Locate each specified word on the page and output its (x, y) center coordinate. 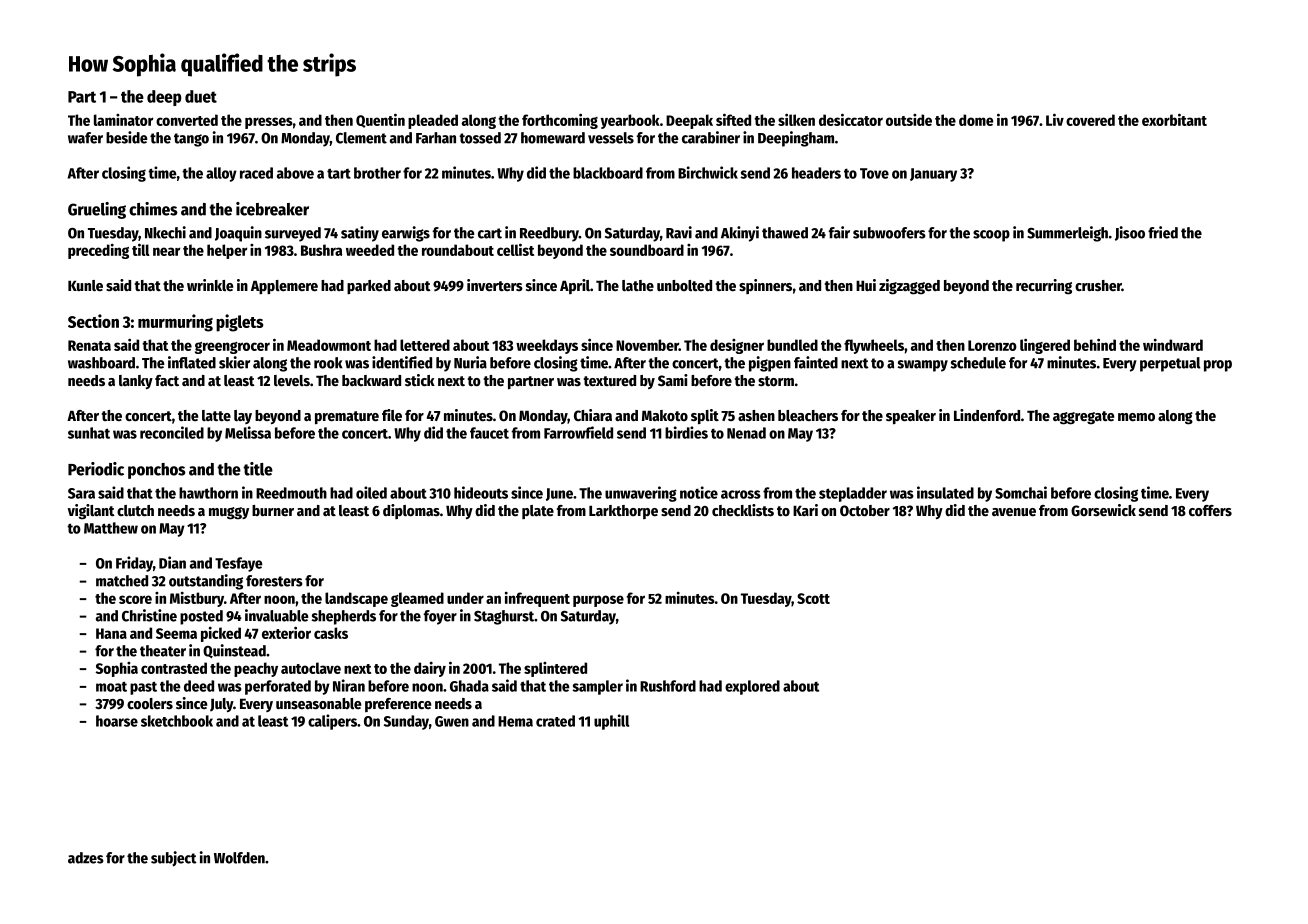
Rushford (668, 686)
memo (1136, 417)
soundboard (647, 250)
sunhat (89, 433)
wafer (85, 138)
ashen (756, 415)
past (143, 688)
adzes (86, 858)
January (933, 175)
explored (752, 687)
